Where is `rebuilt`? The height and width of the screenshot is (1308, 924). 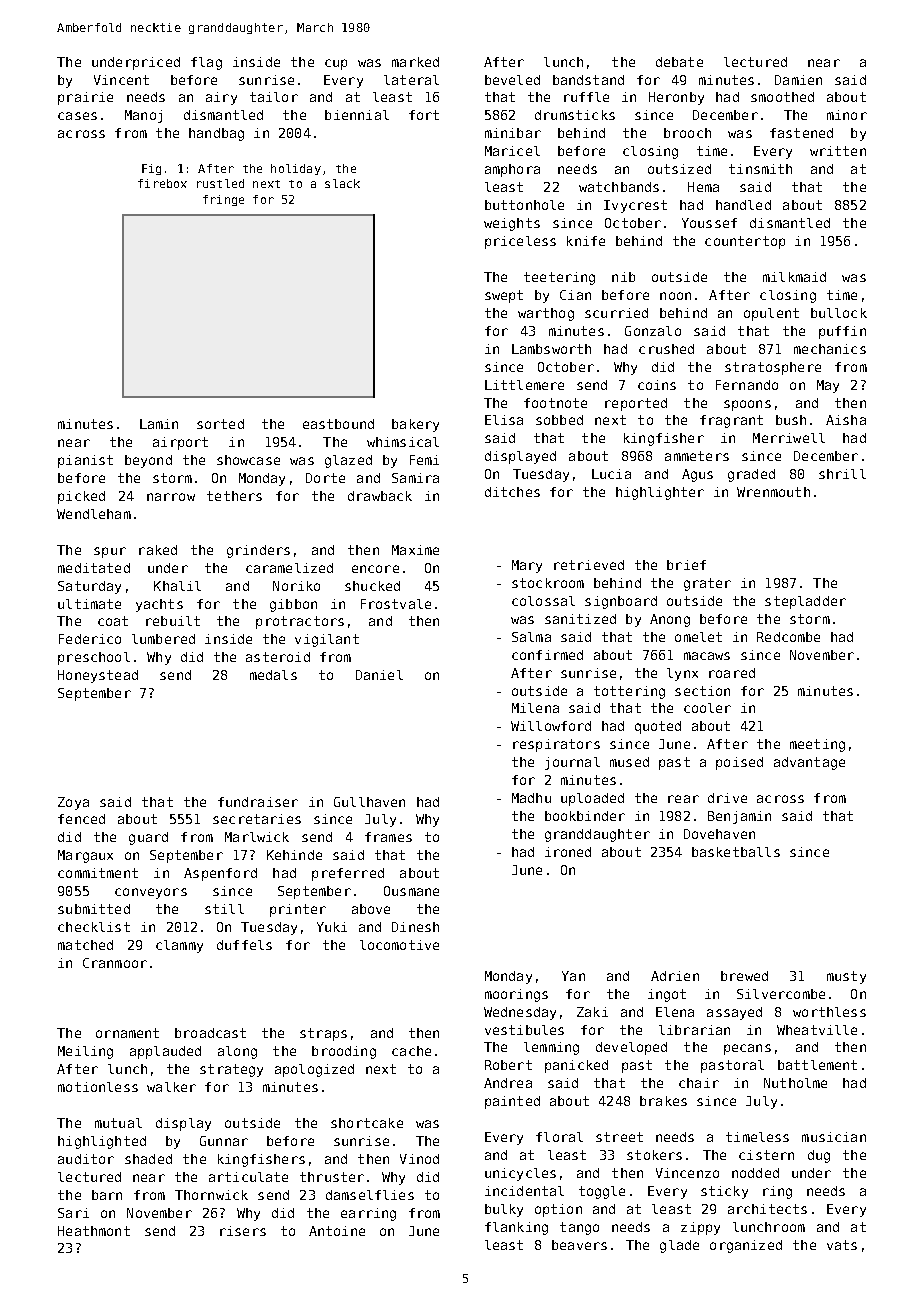 rebuilt is located at coordinates (173, 621).
